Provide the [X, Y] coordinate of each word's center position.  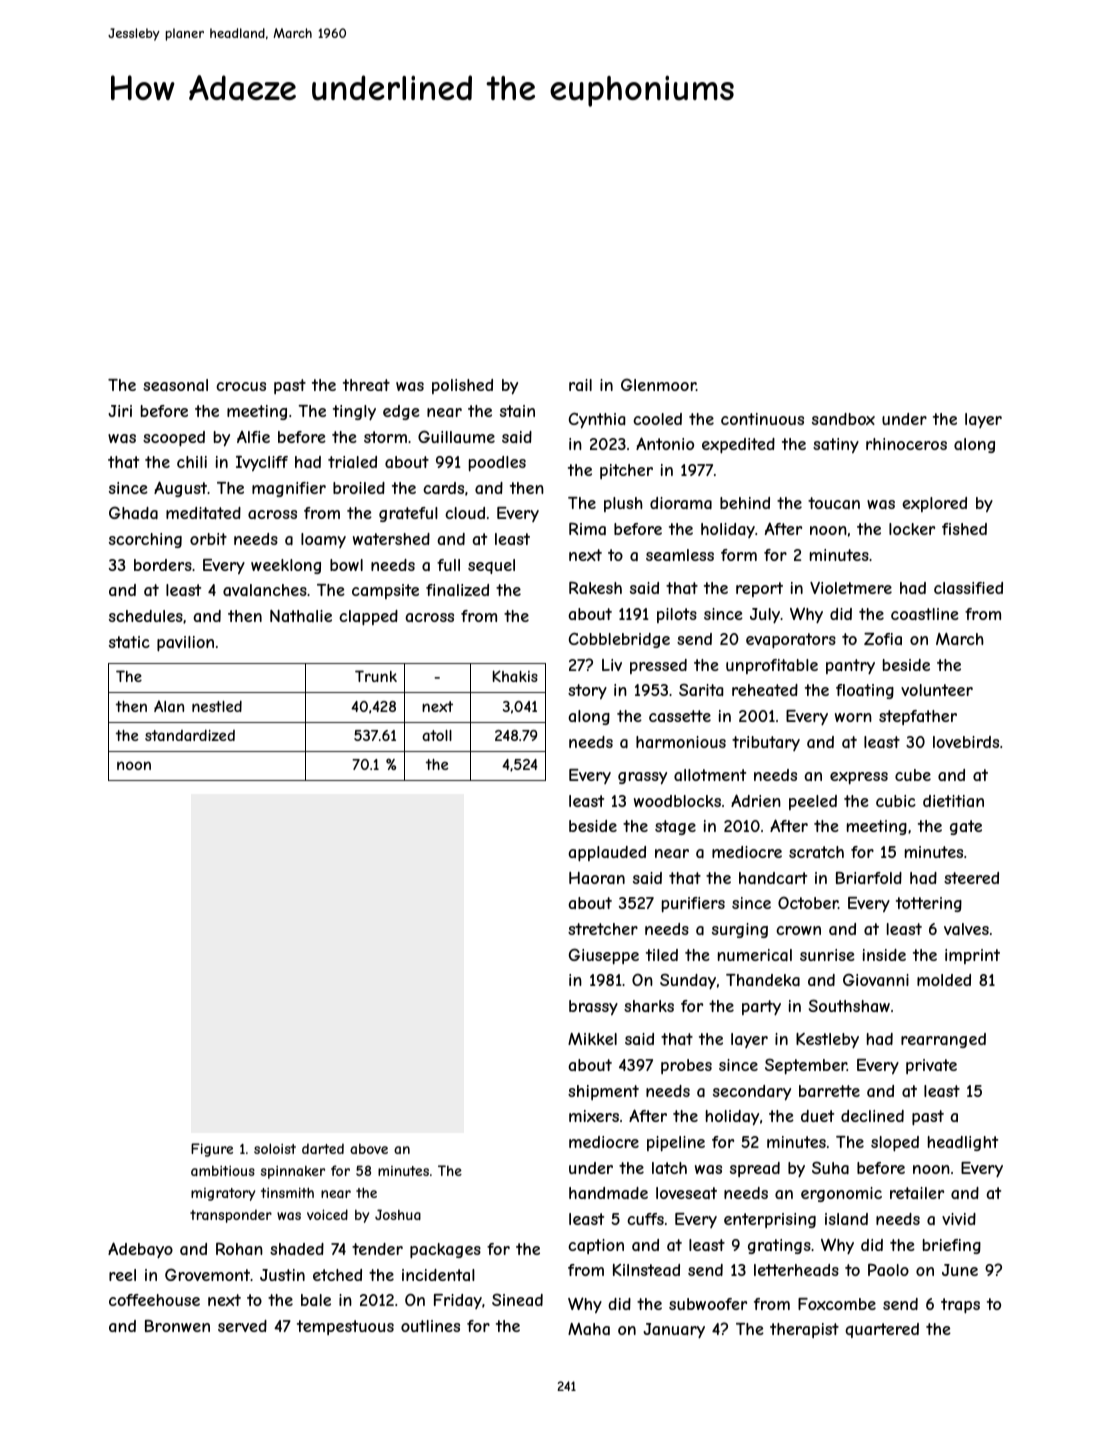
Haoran [597, 878]
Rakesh [595, 587]
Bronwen [177, 1326]
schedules [146, 616]
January [674, 1330]
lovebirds [966, 742]
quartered [882, 1330]
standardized [190, 735]
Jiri [120, 411]
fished [964, 529]
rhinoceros [906, 444]
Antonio [665, 443]
